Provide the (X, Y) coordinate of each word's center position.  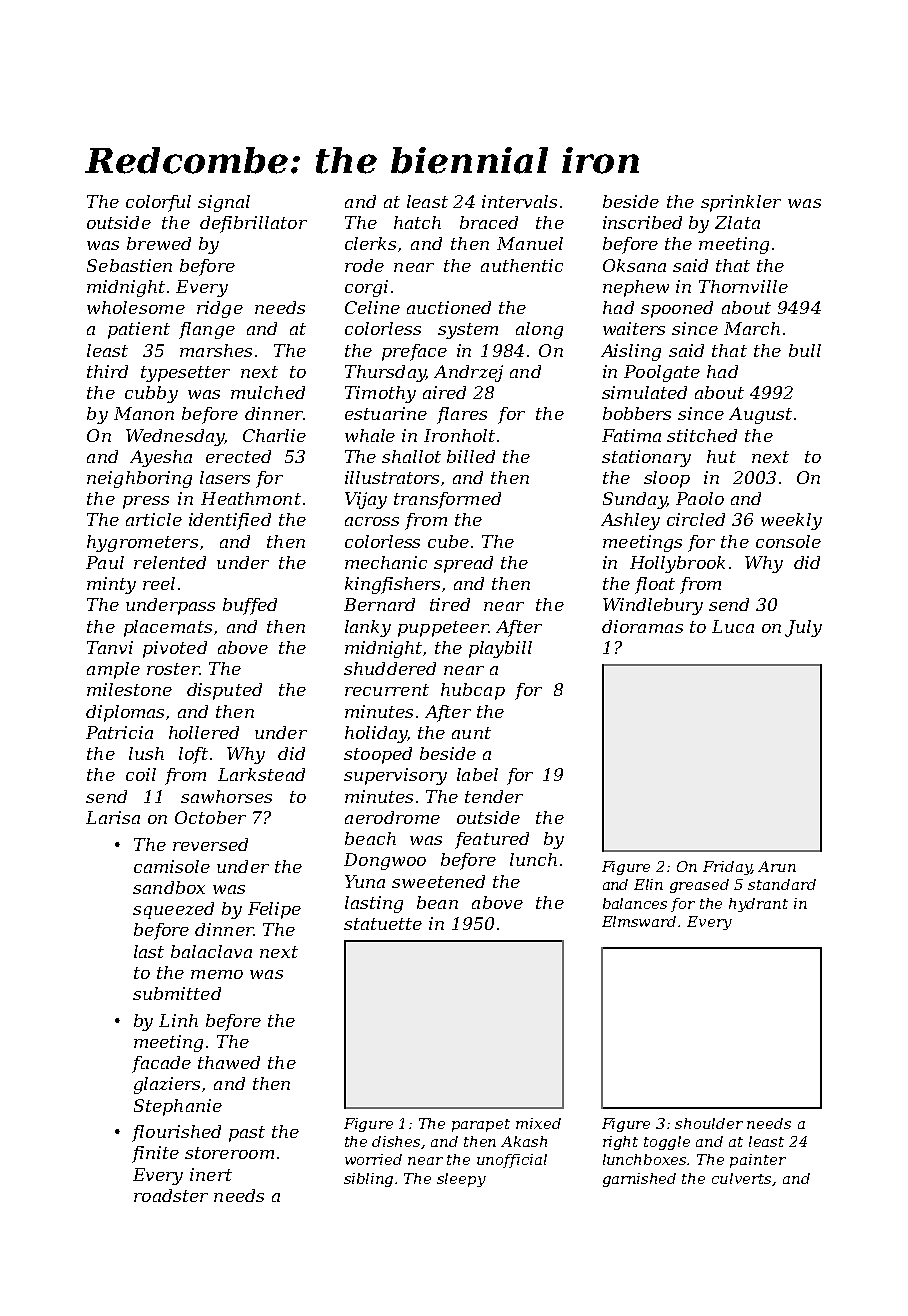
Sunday (635, 500)
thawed (229, 1062)
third (107, 371)
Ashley (630, 521)
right (620, 1143)
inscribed (642, 222)
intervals (519, 201)
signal (224, 203)
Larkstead (261, 774)
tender (494, 796)
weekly (791, 521)
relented (170, 562)
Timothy (380, 394)
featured (492, 840)
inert (211, 1174)
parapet (481, 1125)
